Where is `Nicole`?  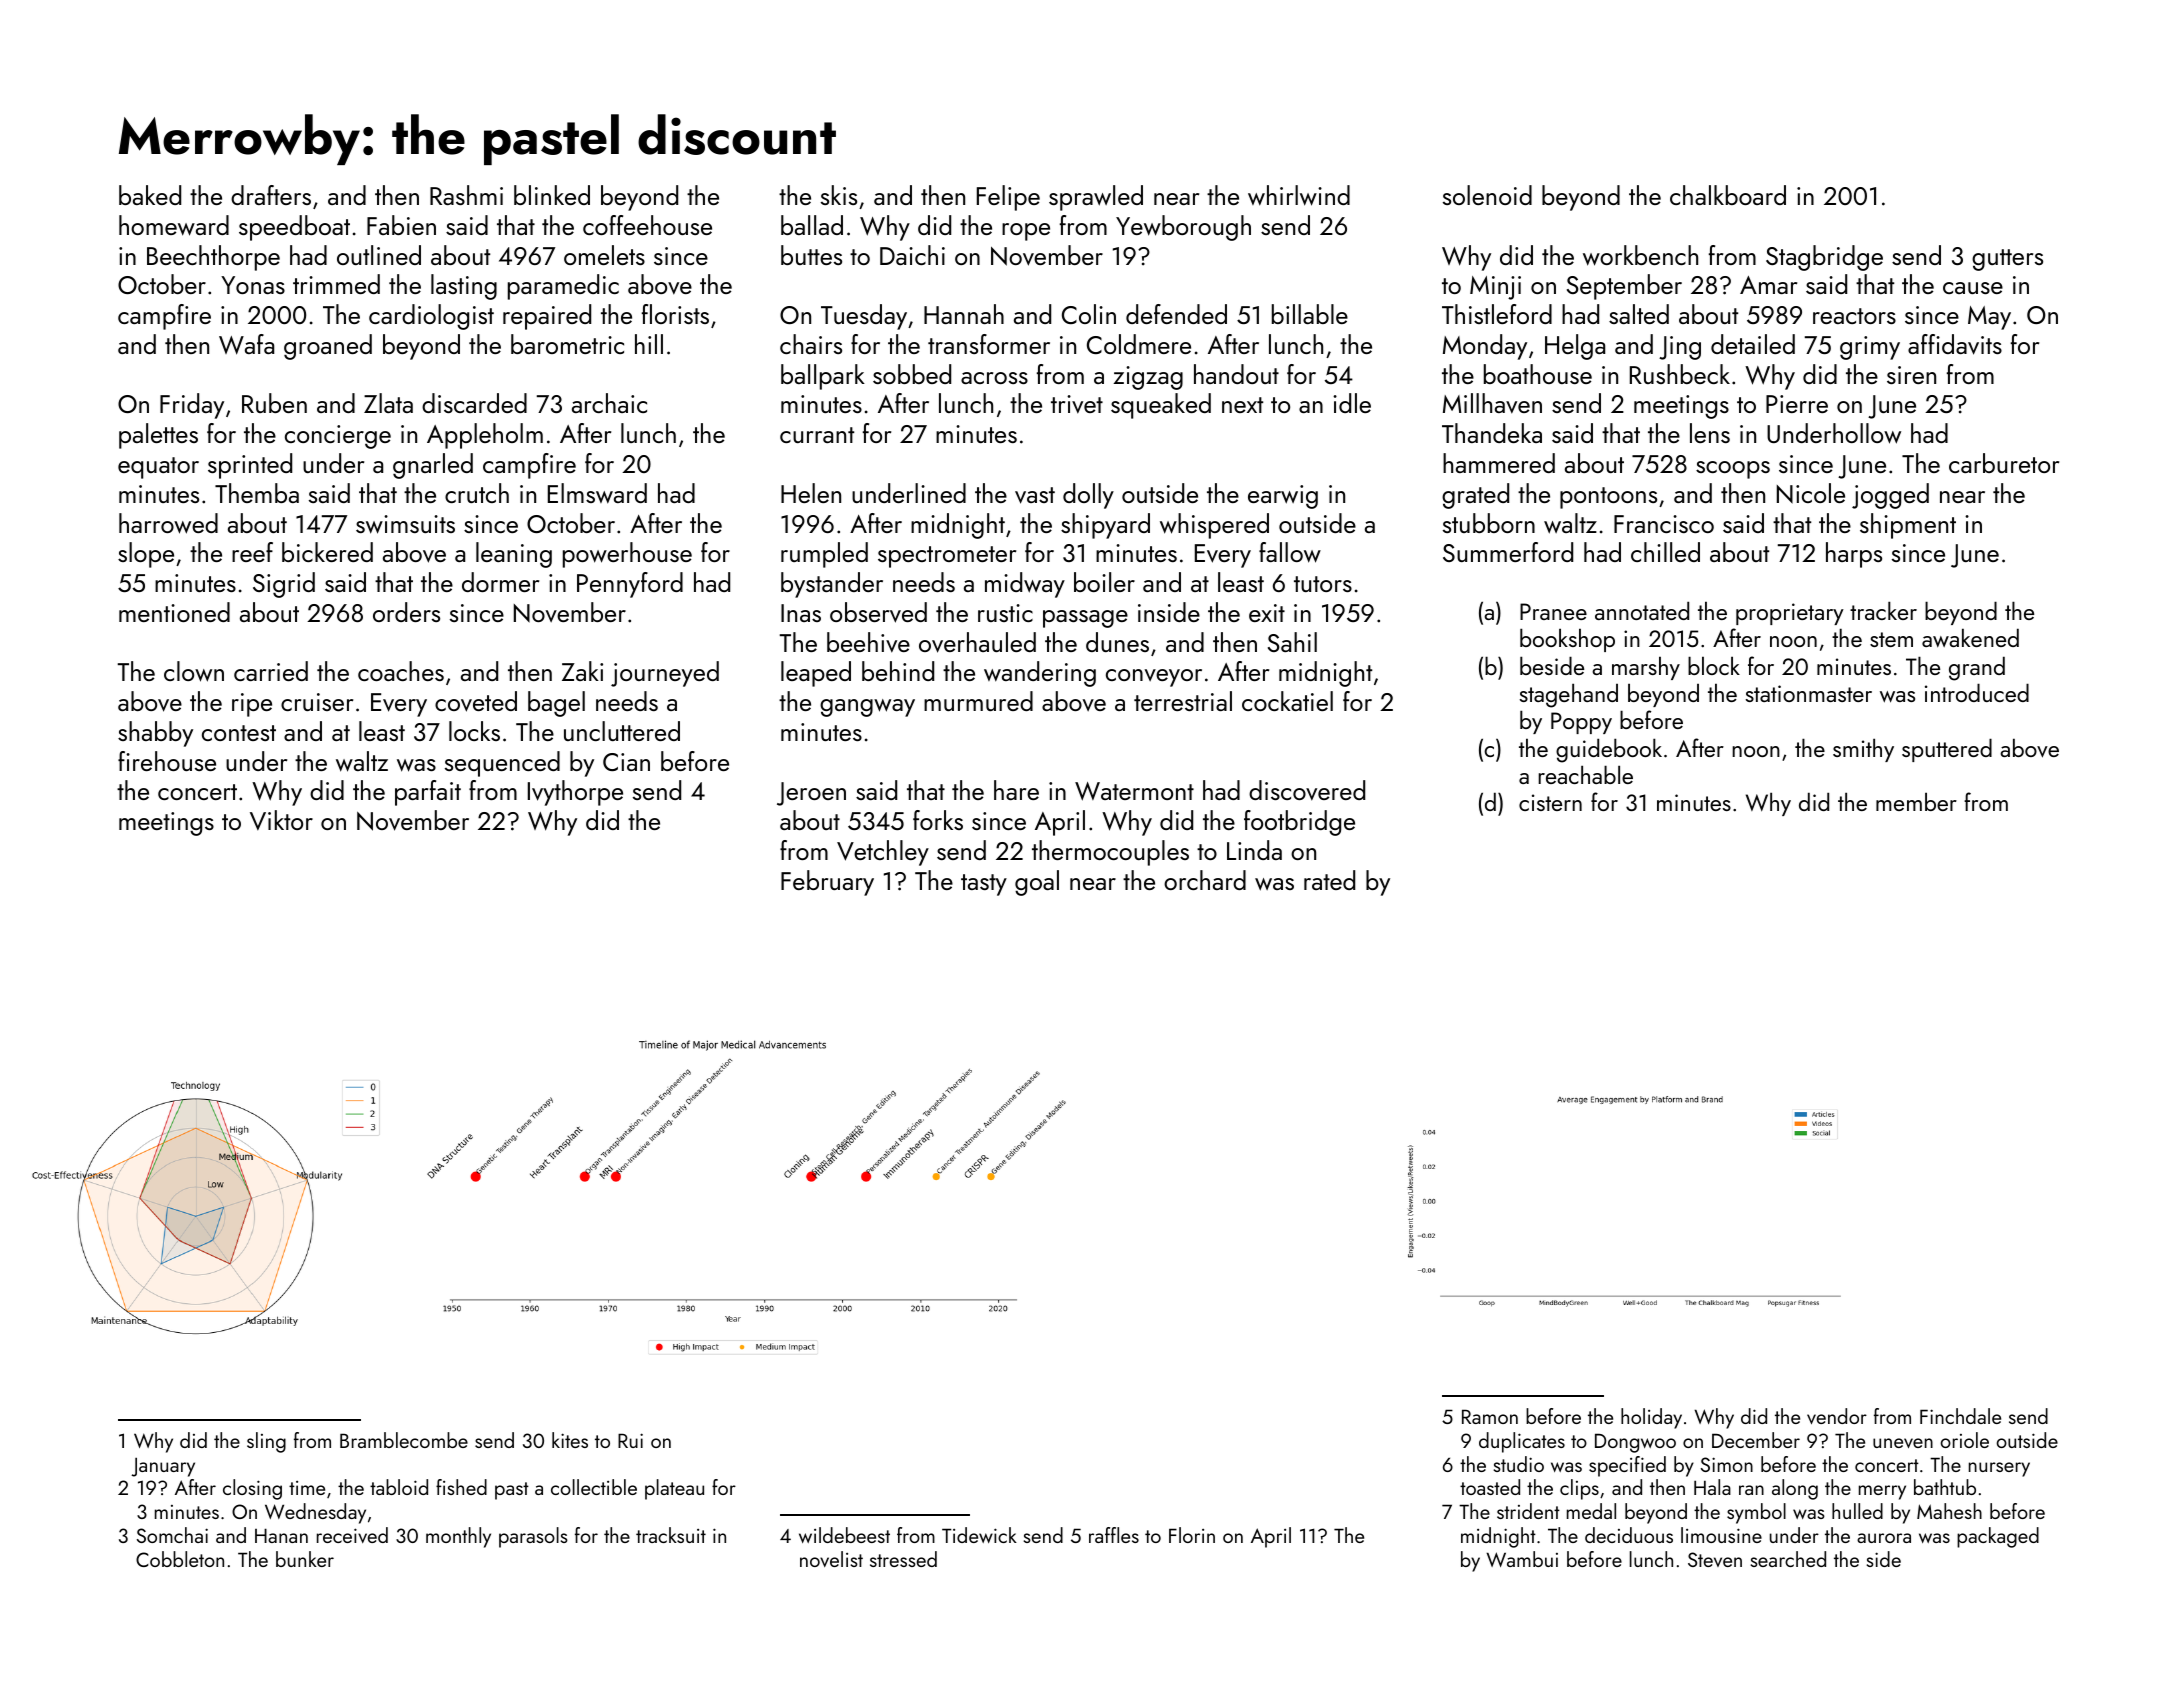 Nicole is located at coordinates (1811, 493).
